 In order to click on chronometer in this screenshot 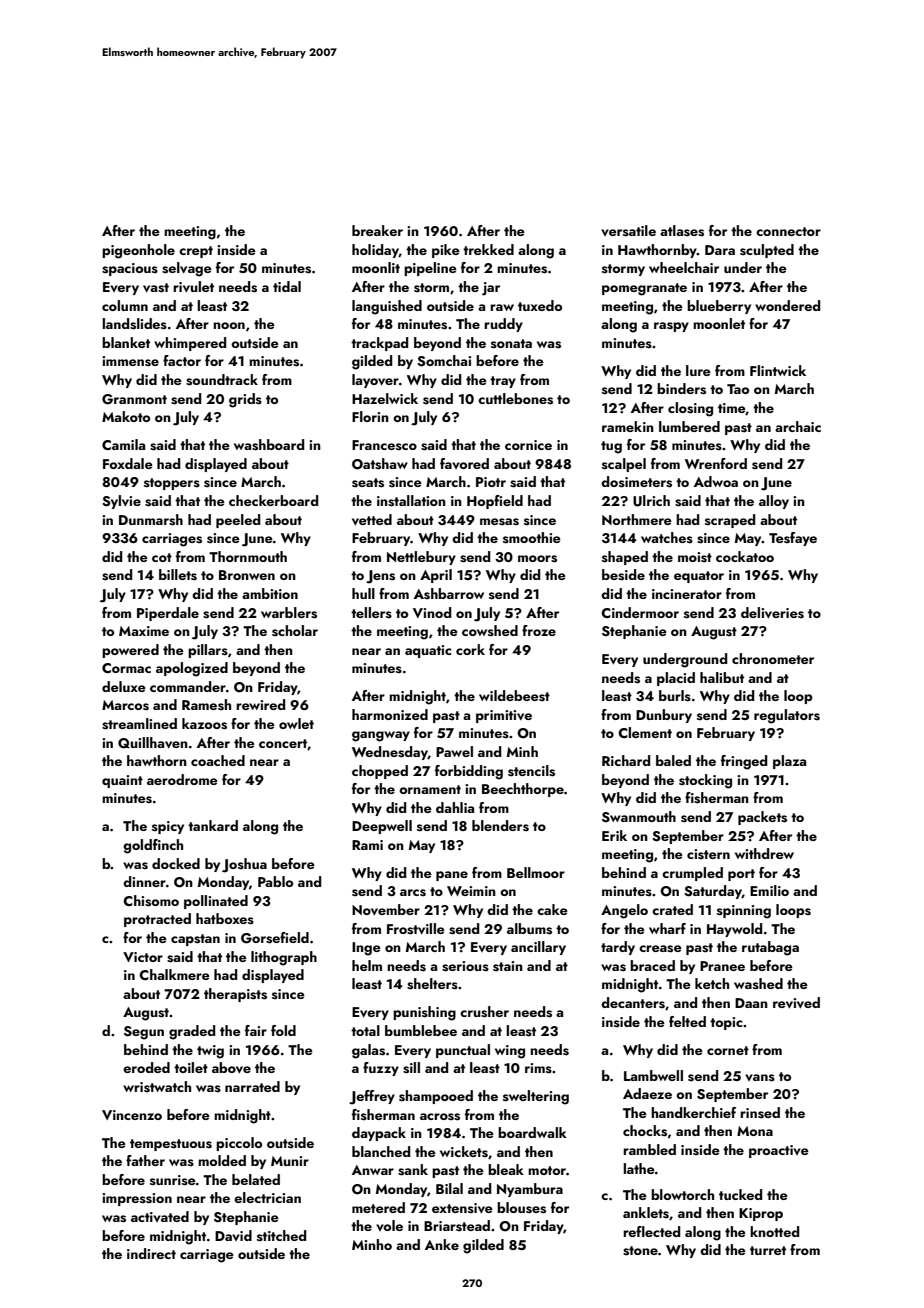, I will do `click(773, 658)`.
